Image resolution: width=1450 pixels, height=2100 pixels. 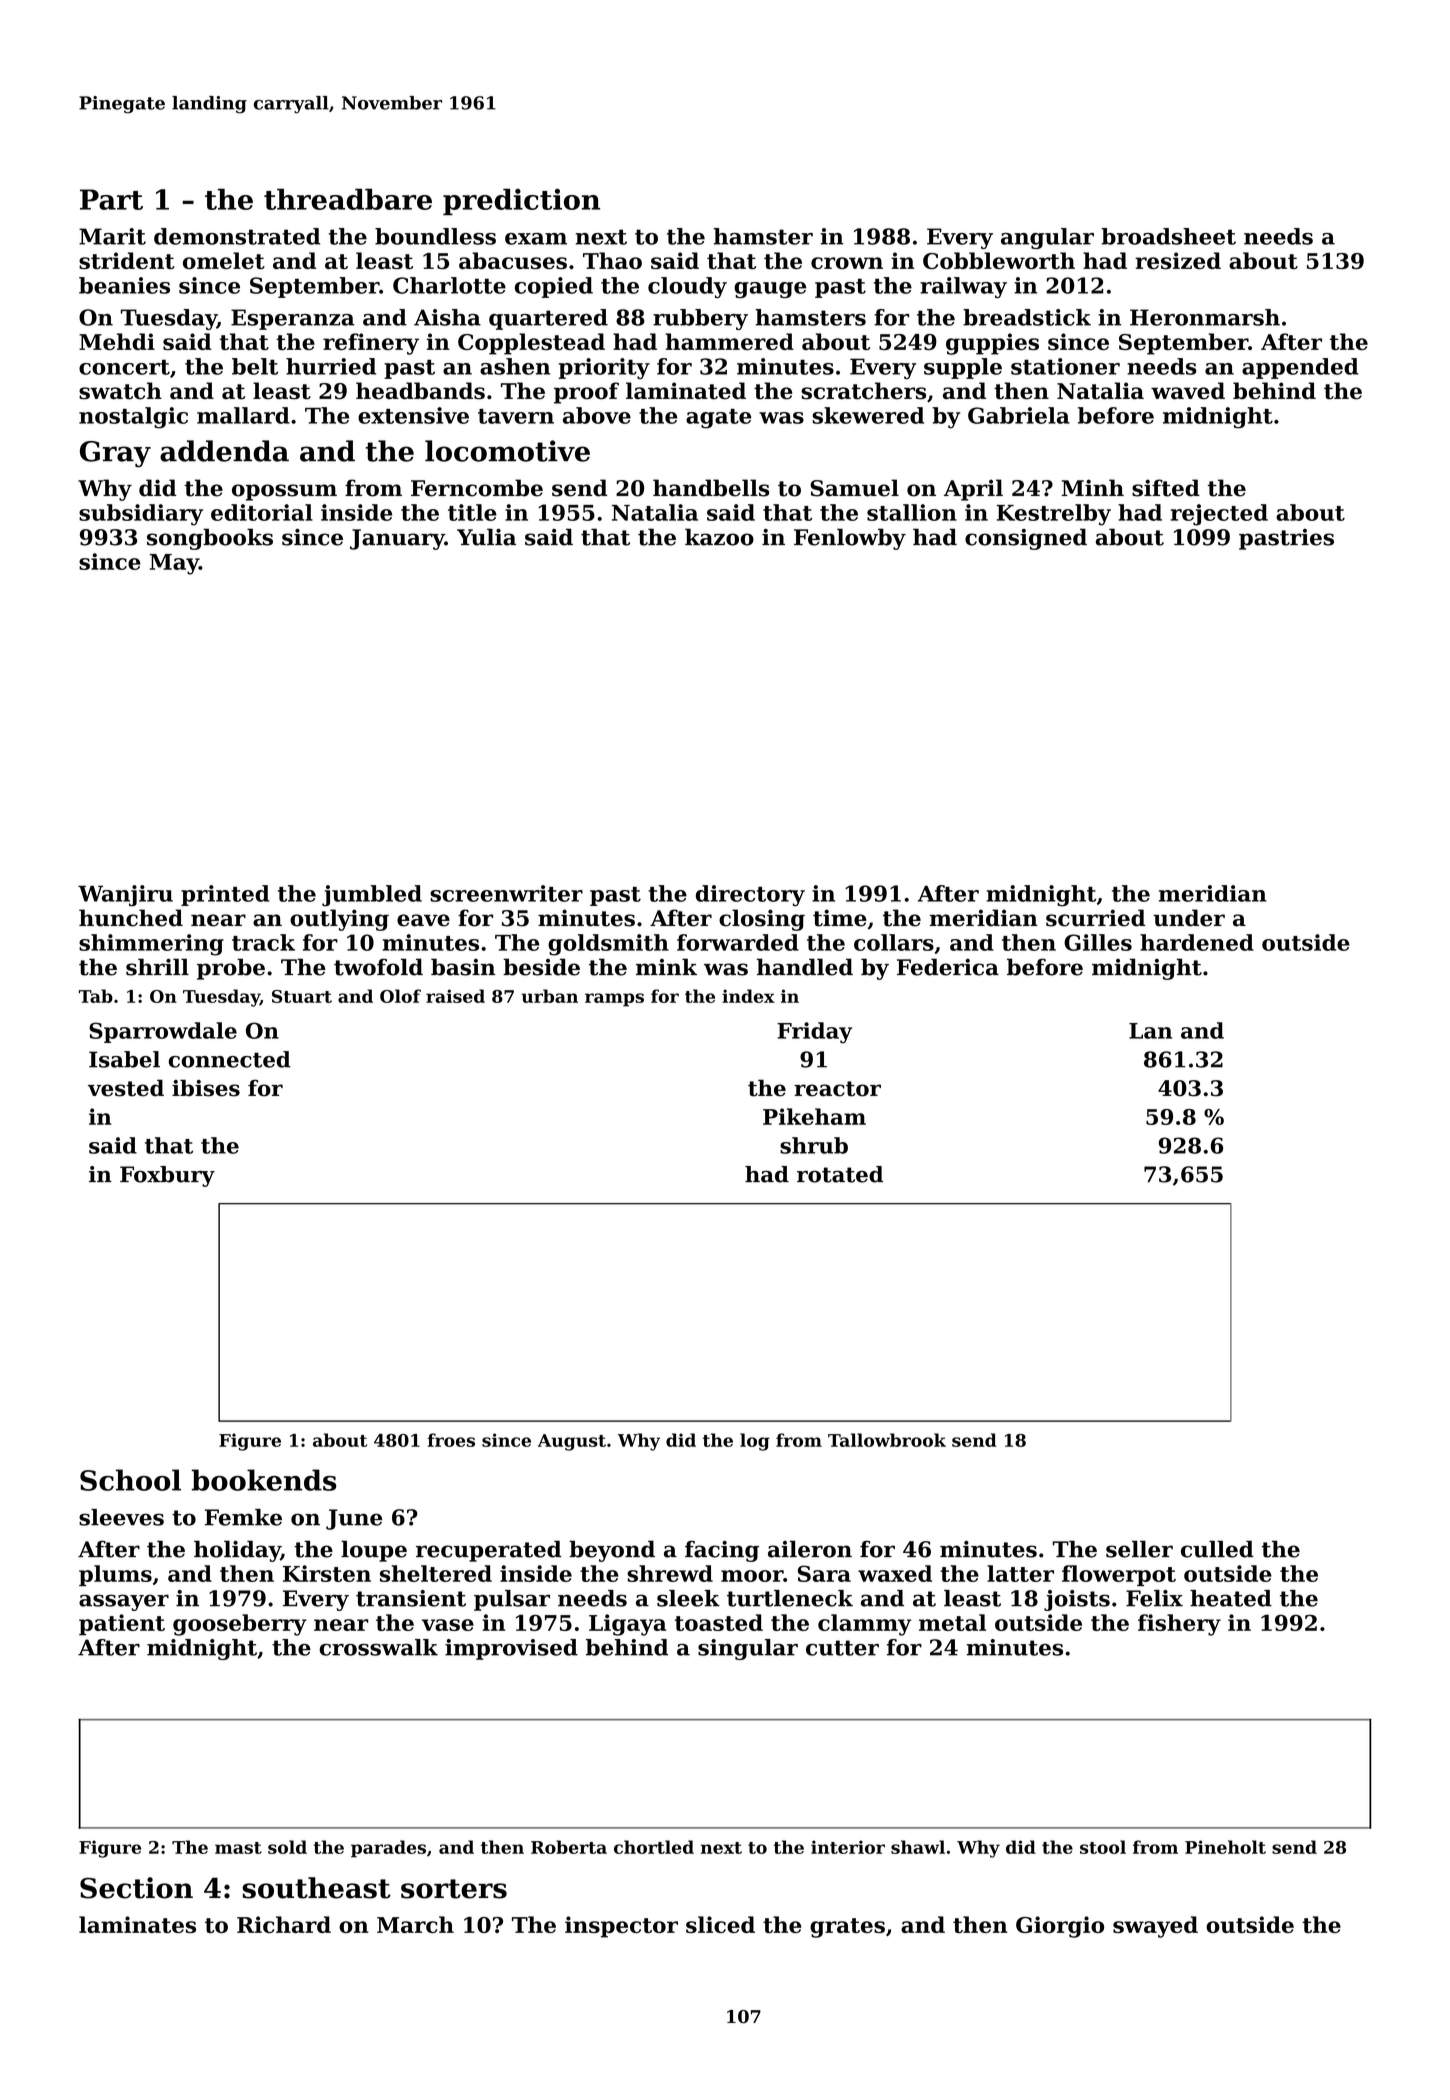 I want to click on Section, so click(x=136, y=1888).
